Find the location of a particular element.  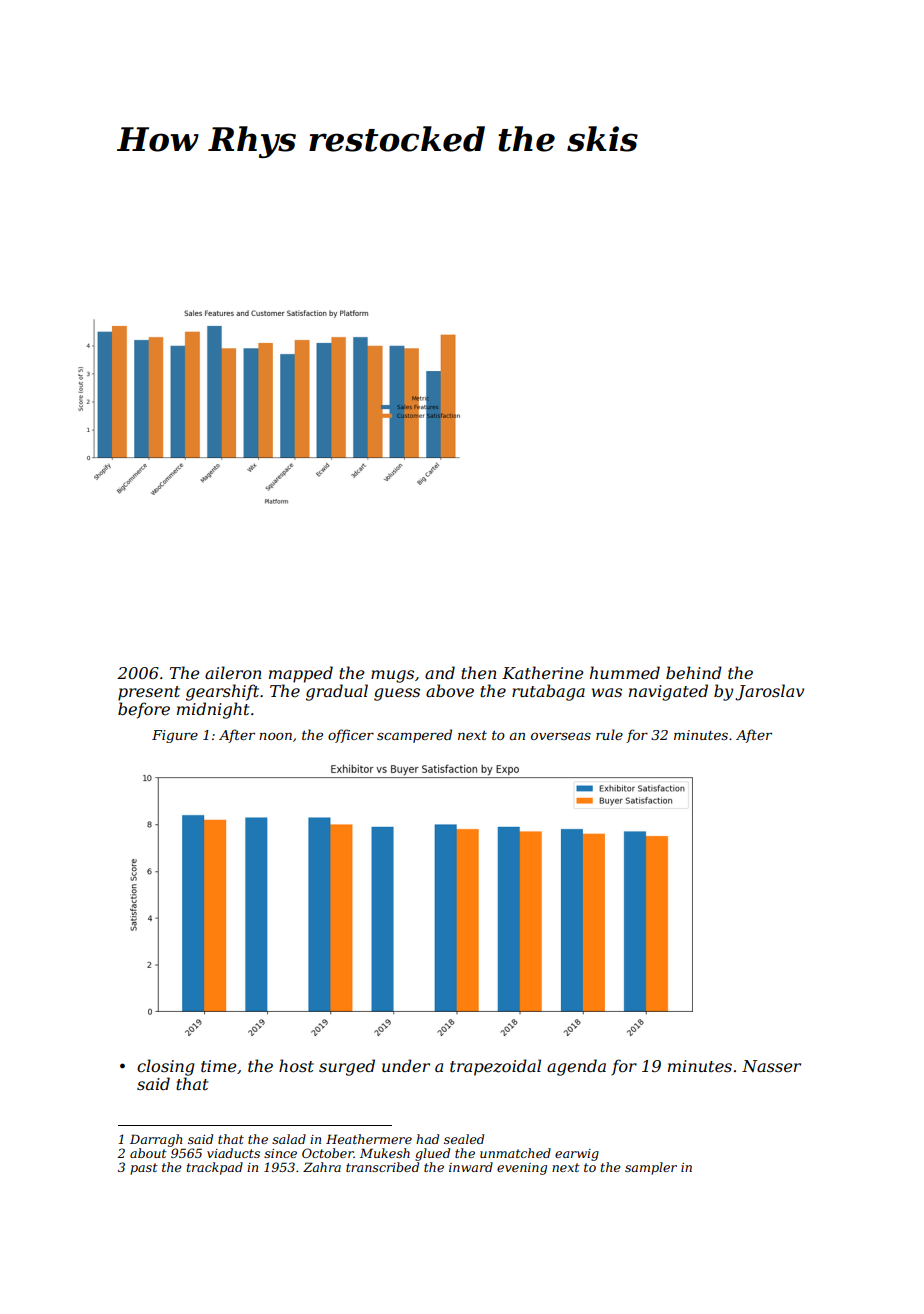

rule is located at coordinates (609, 734).
